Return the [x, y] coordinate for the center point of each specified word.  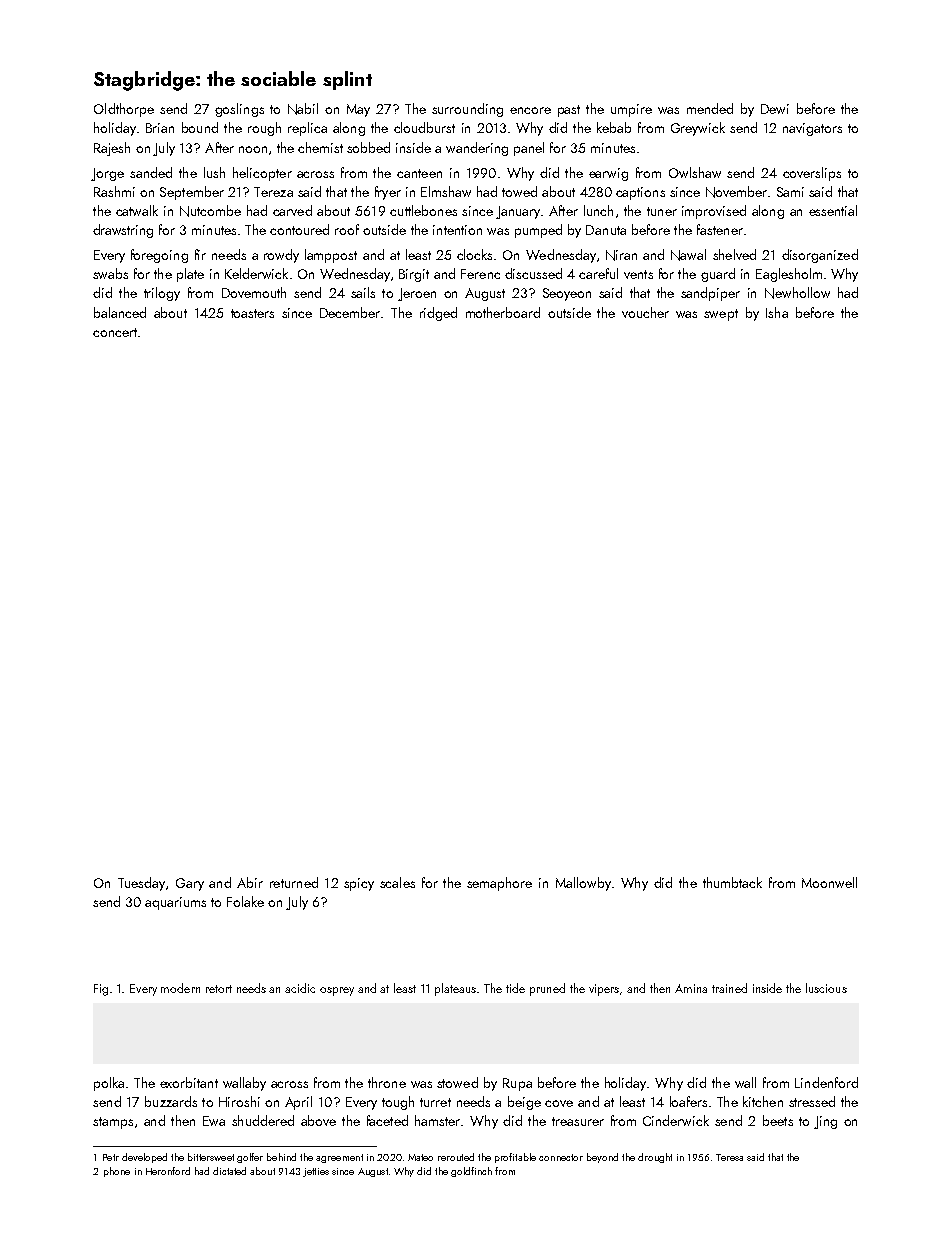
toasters [252, 313]
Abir [250, 882]
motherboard [503, 312]
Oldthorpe [124, 110]
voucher [645, 312]
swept [721, 315]
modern [180, 988]
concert [115, 332]
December [350, 312]
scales [397, 882]
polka [109, 1084]
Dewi [775, 109]
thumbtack [732, 882]
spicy [359, 884]
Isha [777, 312]
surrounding [467, 110]
